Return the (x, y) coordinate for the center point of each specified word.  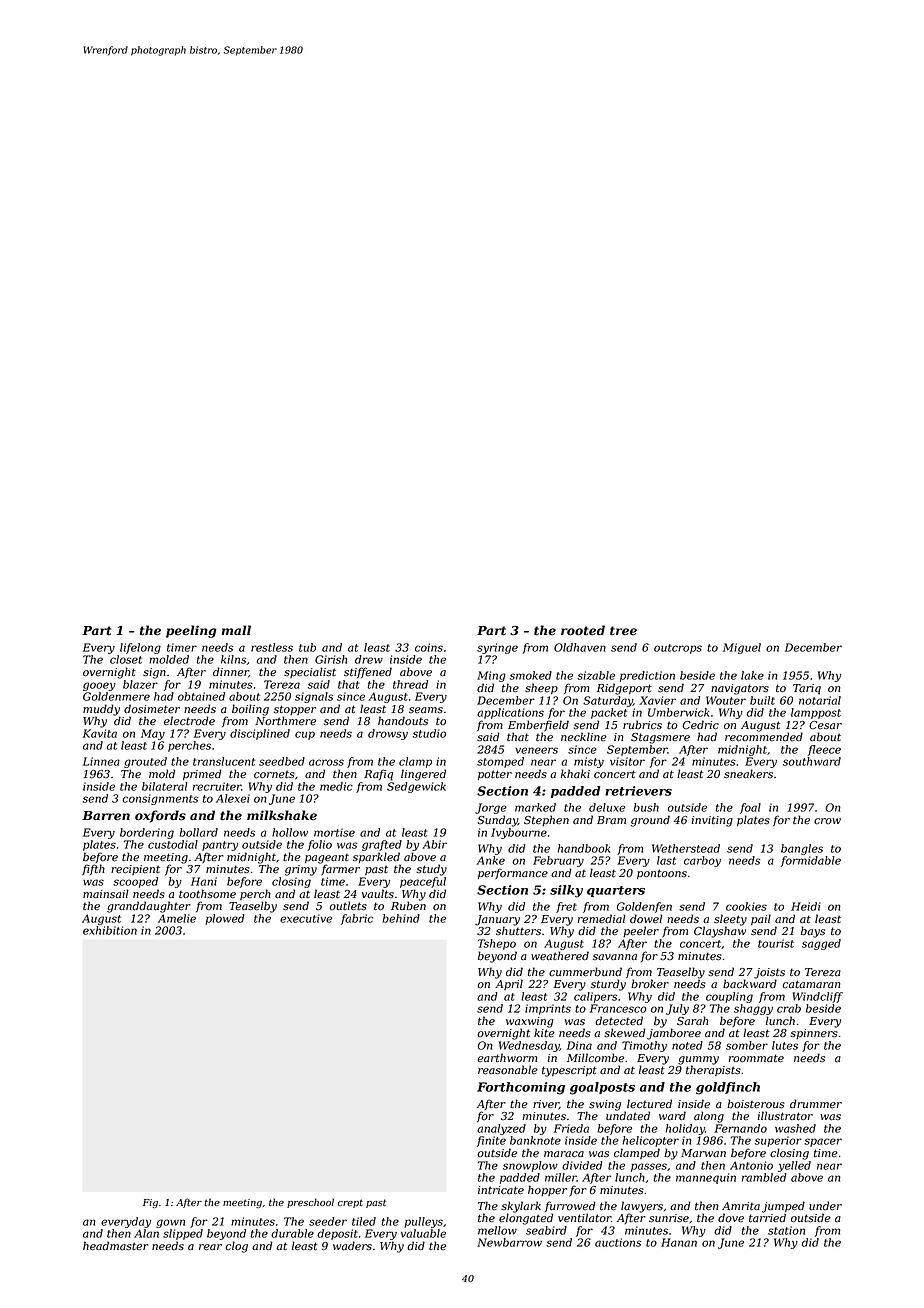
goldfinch (728, 1088)
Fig (150, 1203)
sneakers (748, 774)
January (497, 920)
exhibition (110, 930)
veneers (536, 750)
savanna (615, 957)
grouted (145, 762)
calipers (595, 997)
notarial (820, 700)
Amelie (177, 918)
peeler (641, 931)
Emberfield (538, 725)
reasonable (508, 1070)
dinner (231, 672)
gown (170, 1223)
